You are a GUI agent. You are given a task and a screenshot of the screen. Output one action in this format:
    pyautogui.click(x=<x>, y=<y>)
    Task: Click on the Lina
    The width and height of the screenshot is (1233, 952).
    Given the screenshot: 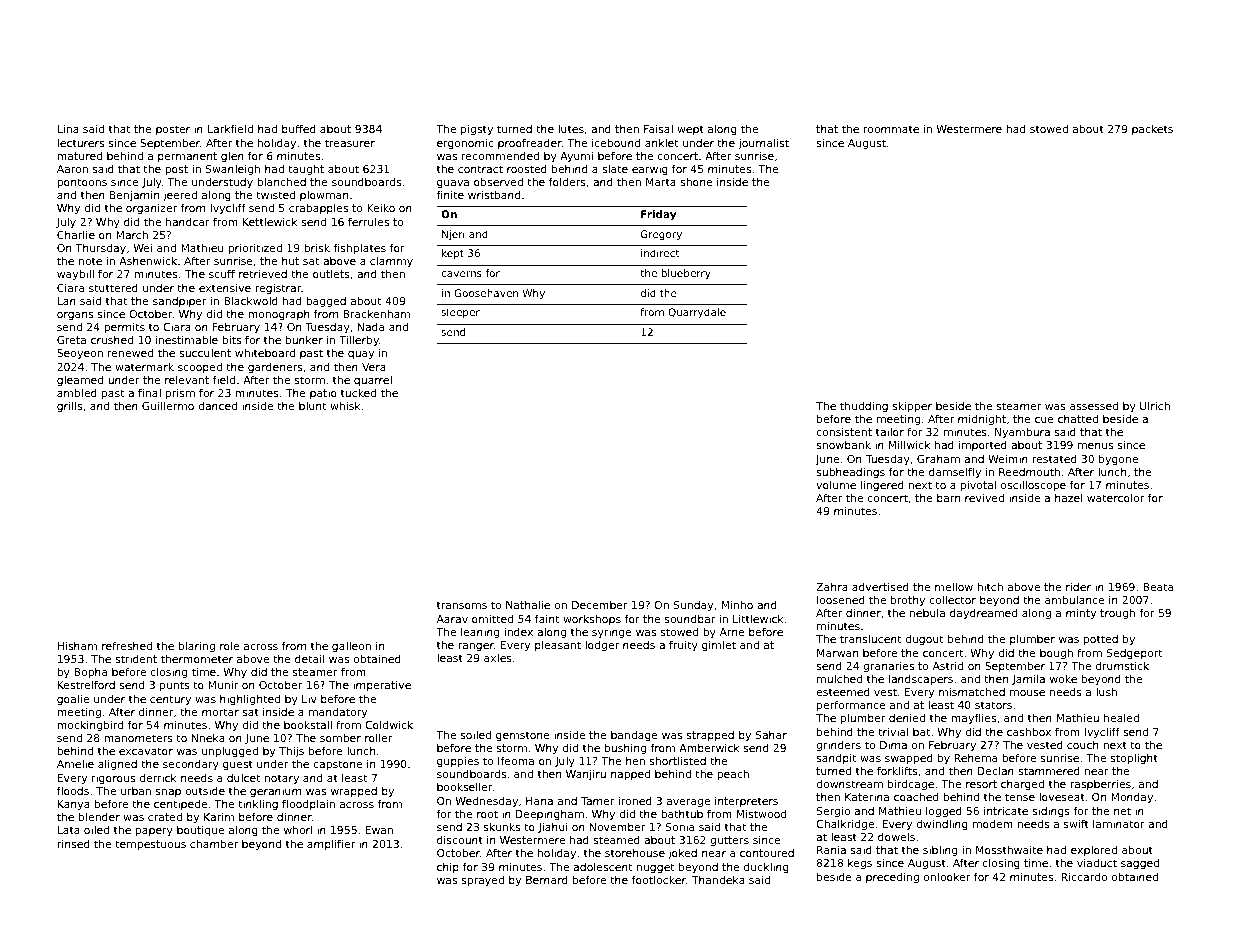 What is the action you would take?
    pyautogui.click(x=68, y=129)
